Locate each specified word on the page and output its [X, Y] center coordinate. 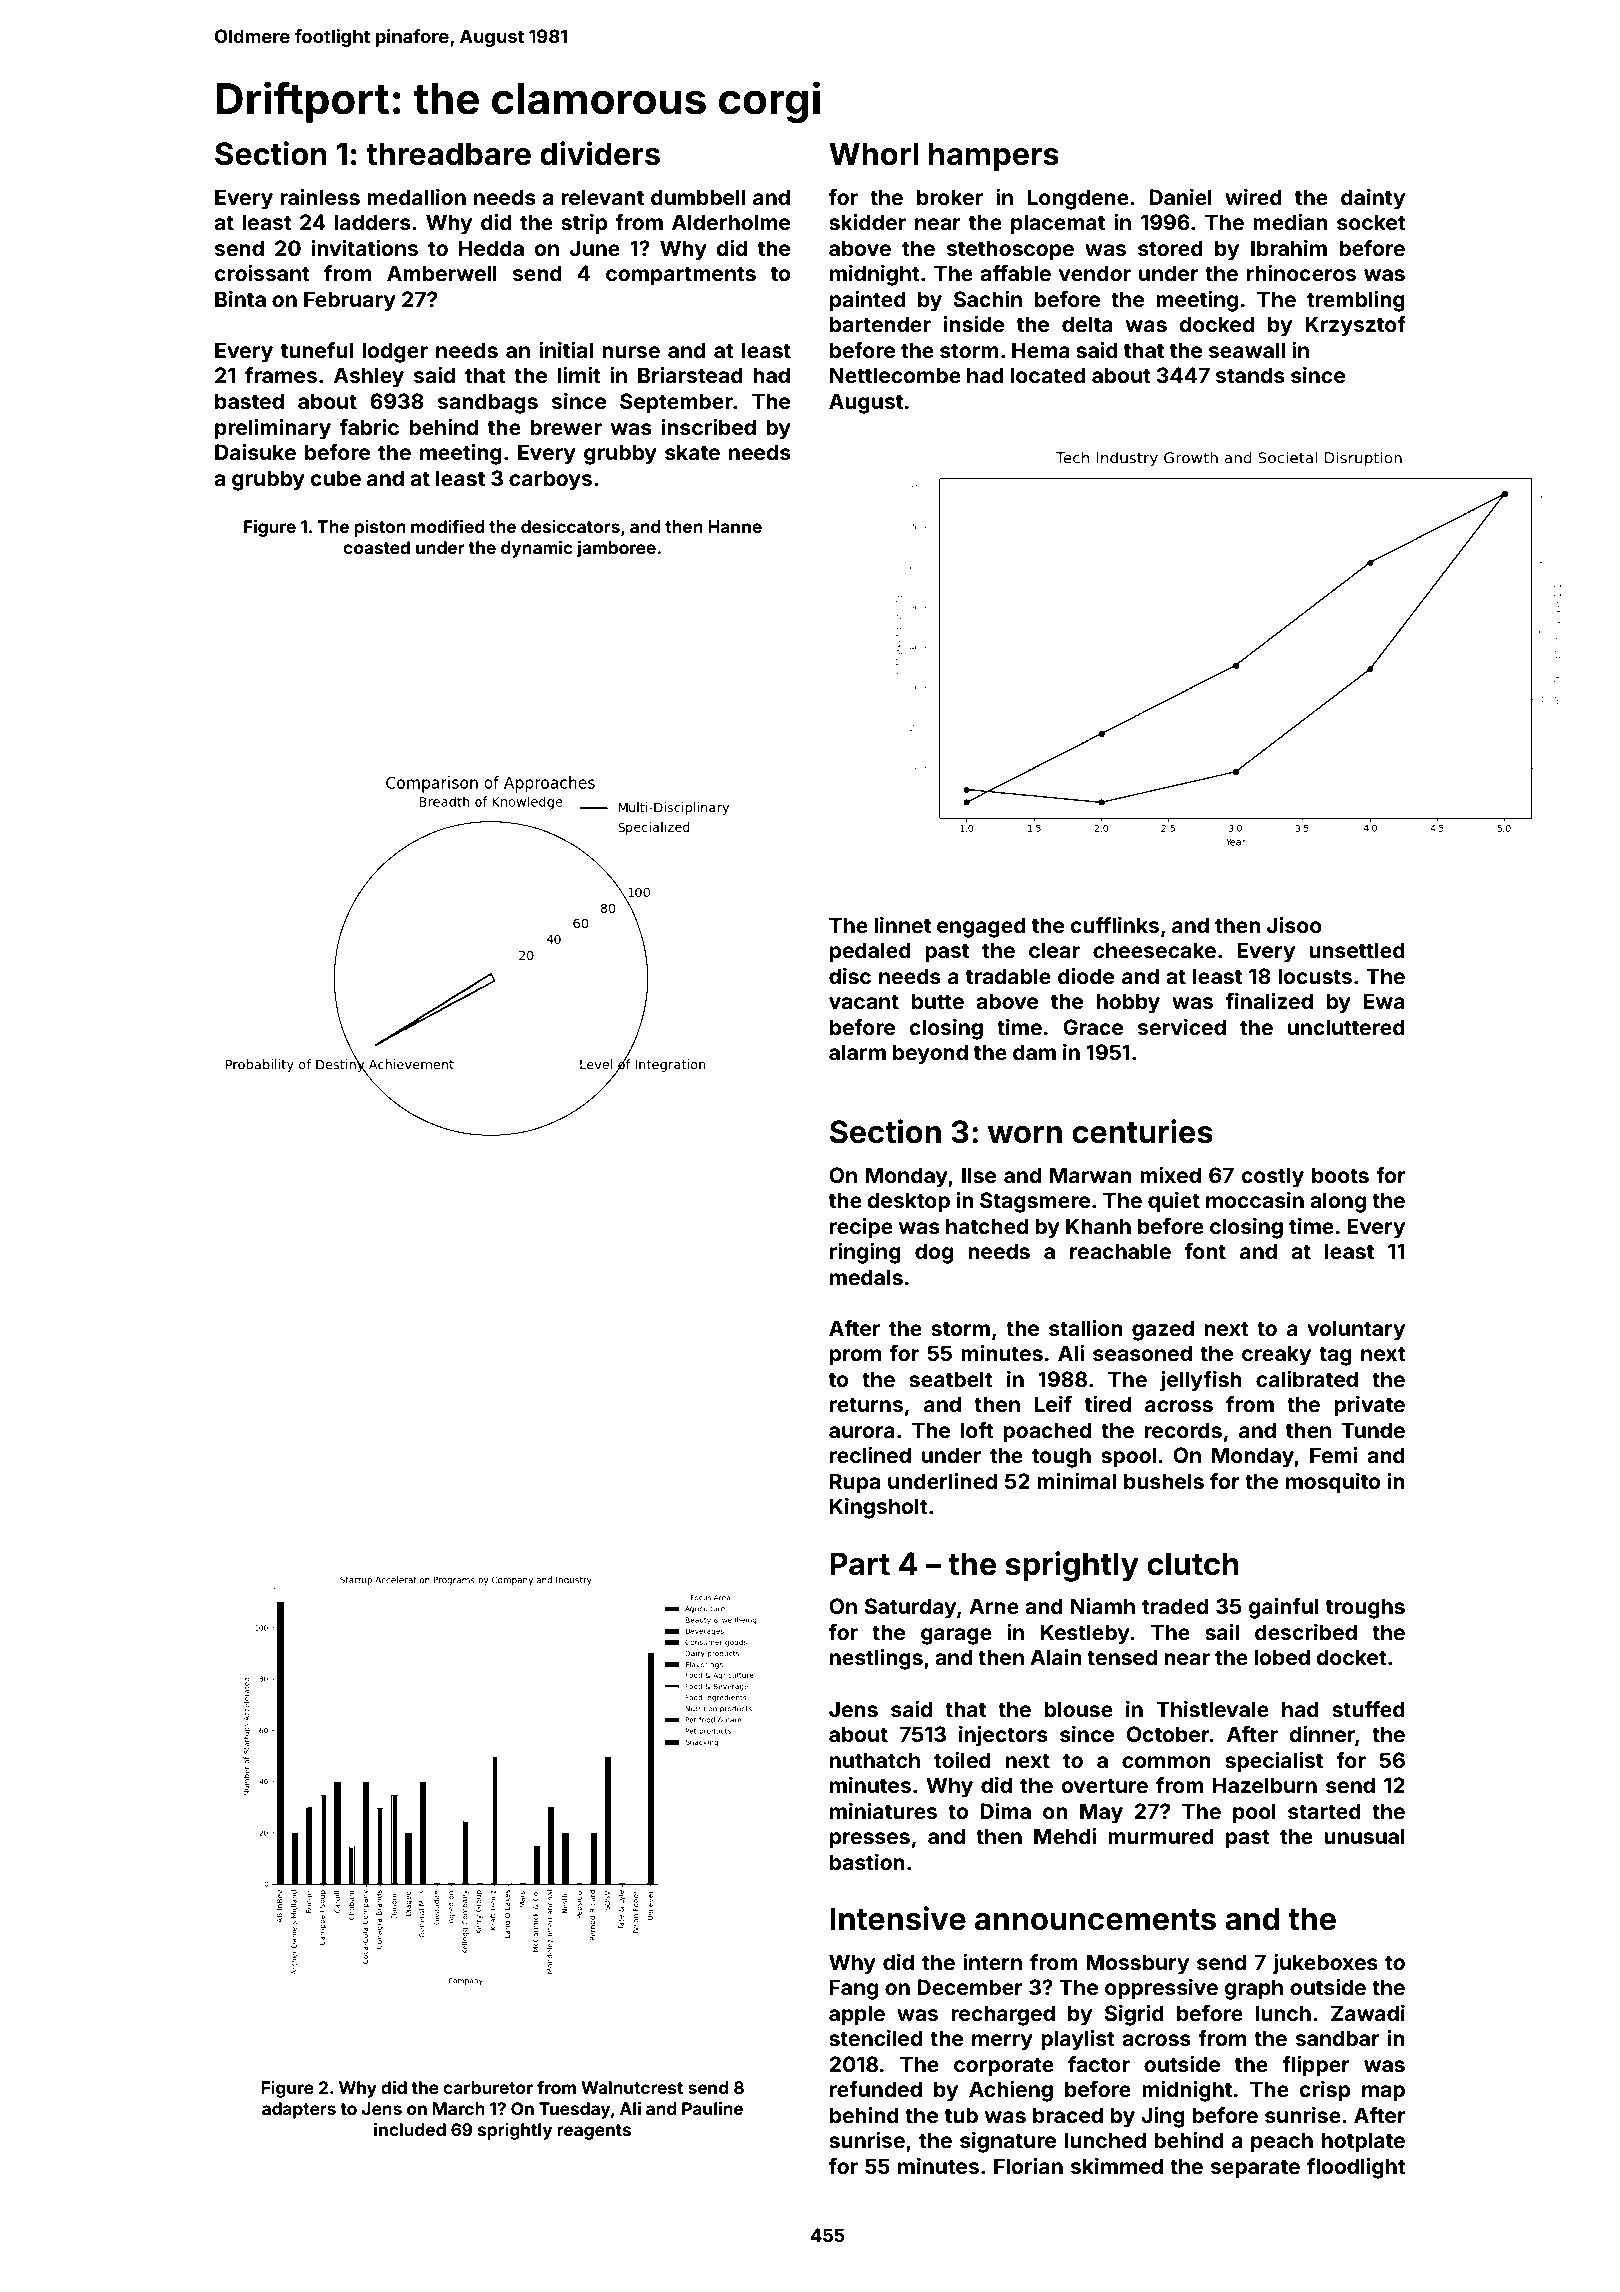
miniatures [883, 1811]
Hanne [735, 526]
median [1290, 222]
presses [870, 1840]
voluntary [1356, 1330]
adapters [299, 2110]
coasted [376, 547]
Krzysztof [1355, 326]
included [410, 2129]
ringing [865, 1253]
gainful [1283, 1608]
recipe [861, 1228]
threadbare [448, 154]
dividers [600, 153]
